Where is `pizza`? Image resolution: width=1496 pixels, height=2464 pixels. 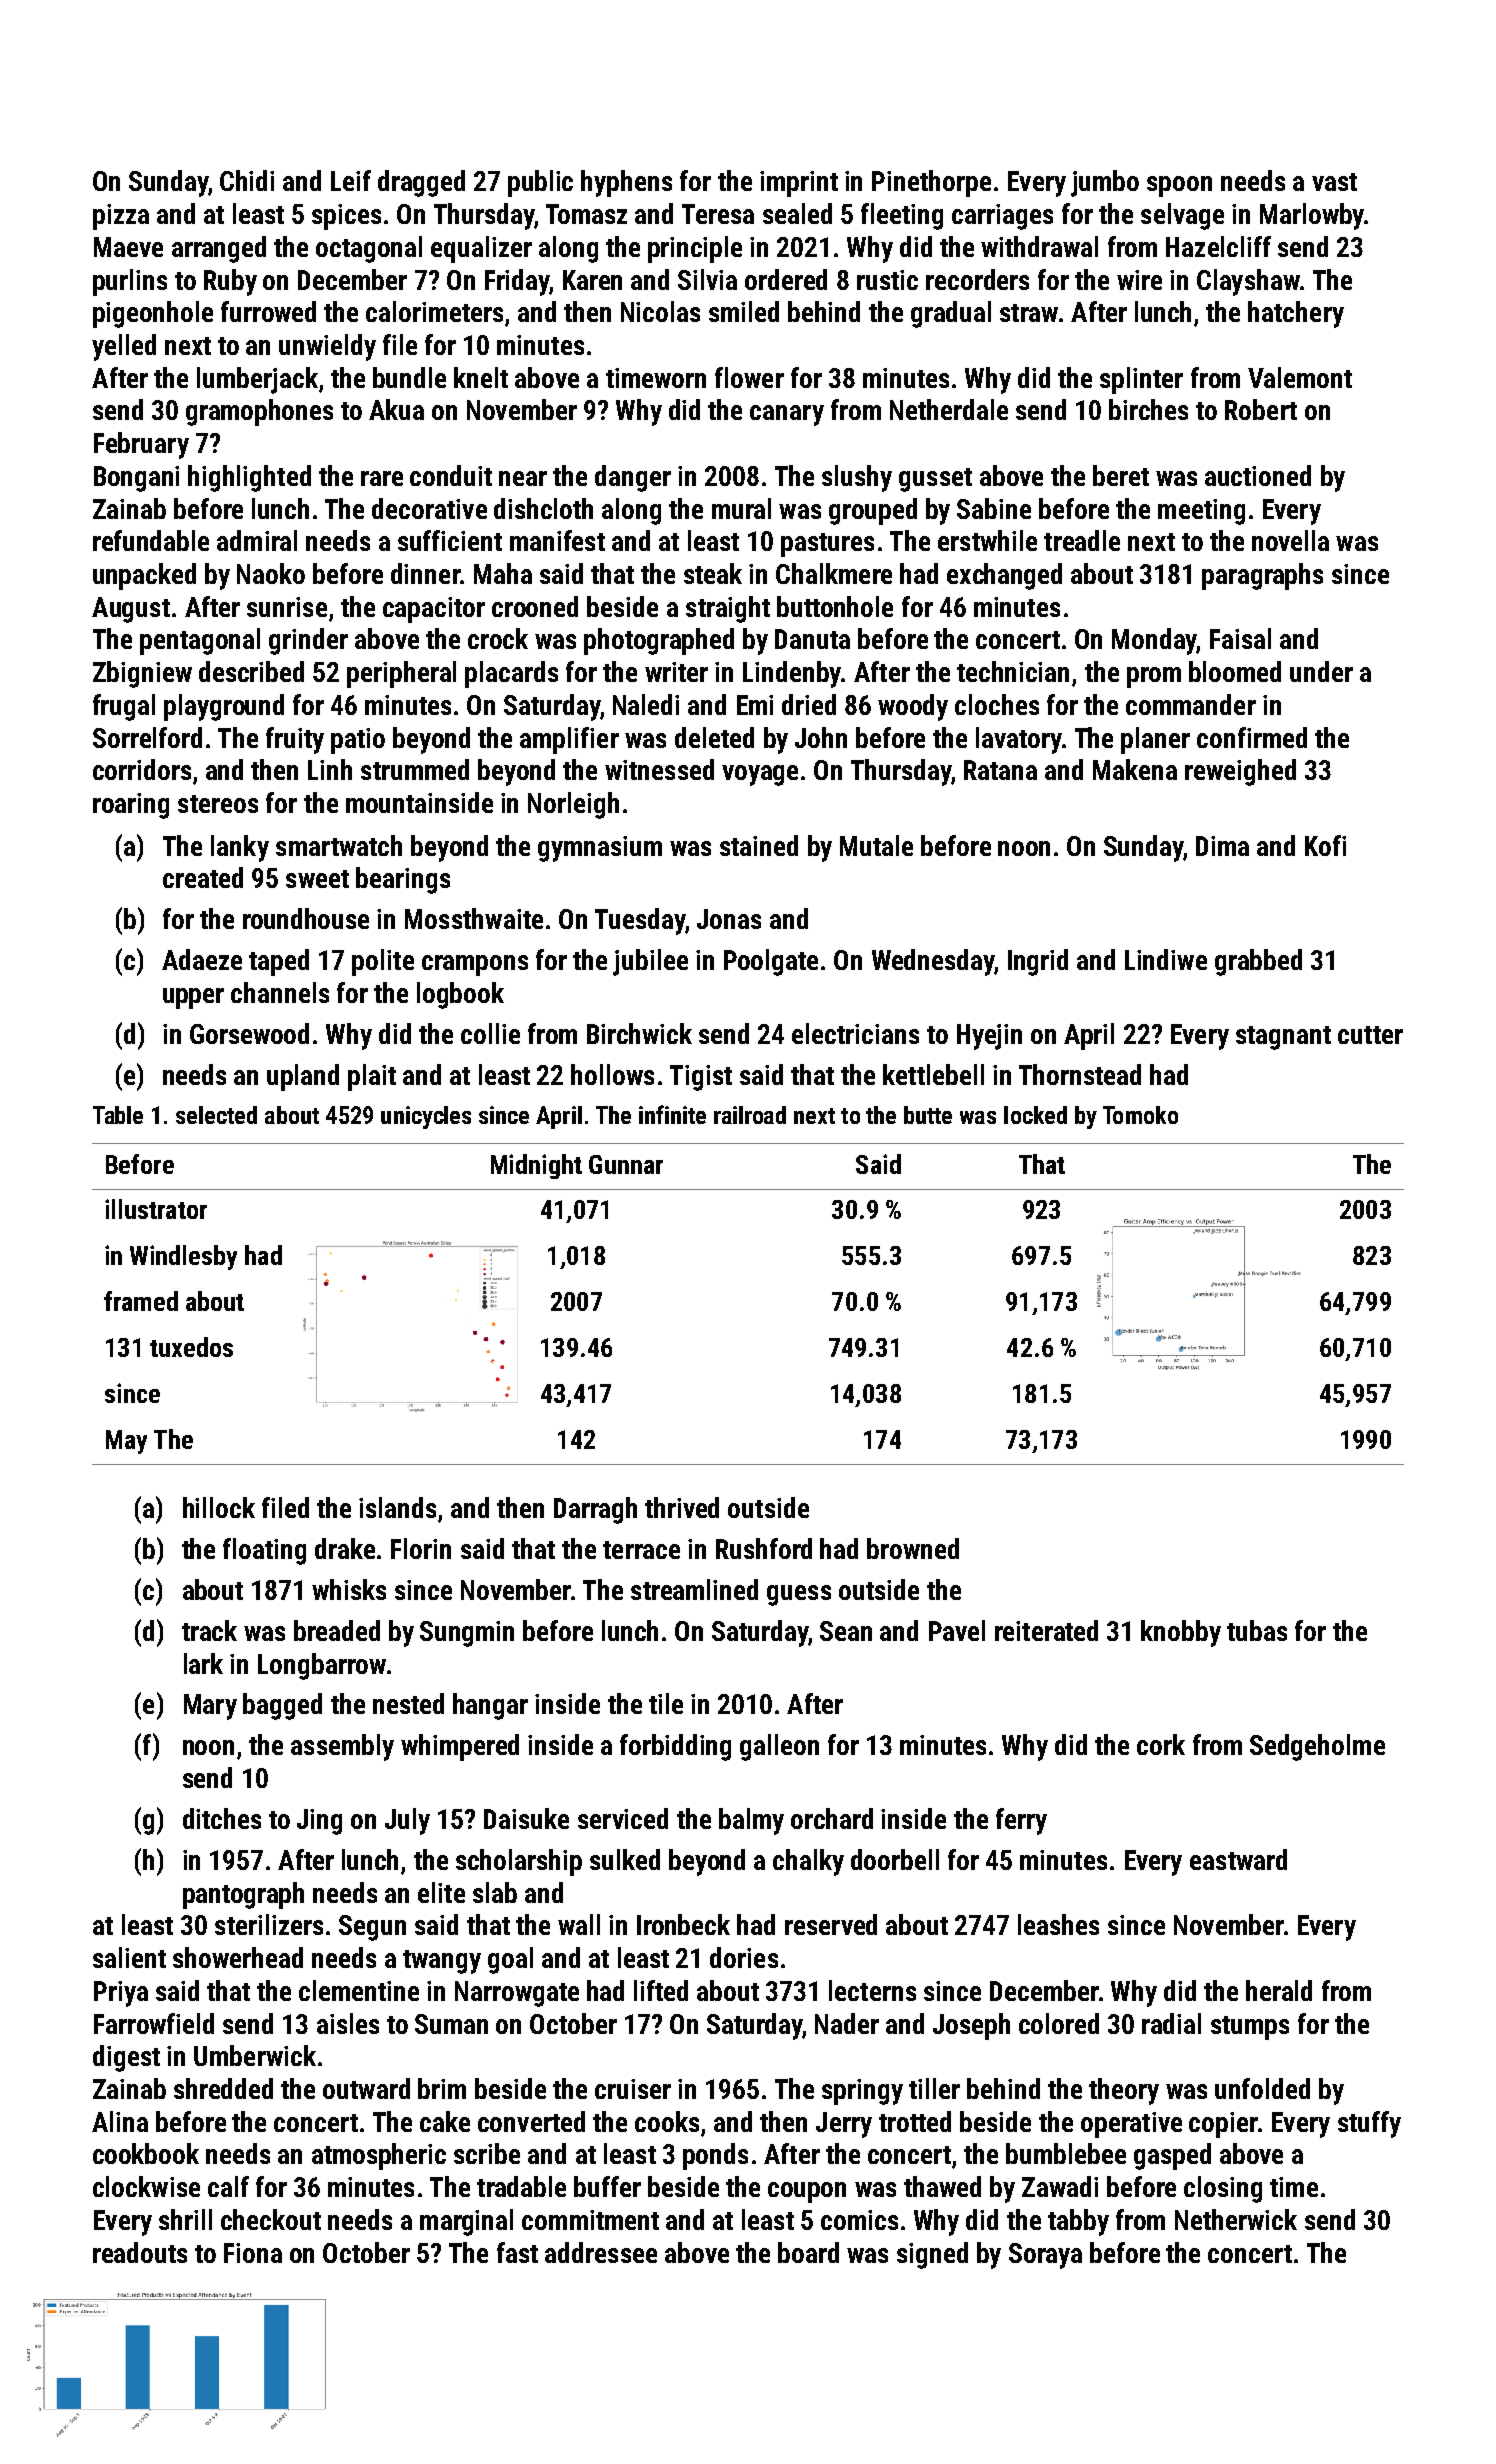 pizza is located at coordinates (121, 217).
